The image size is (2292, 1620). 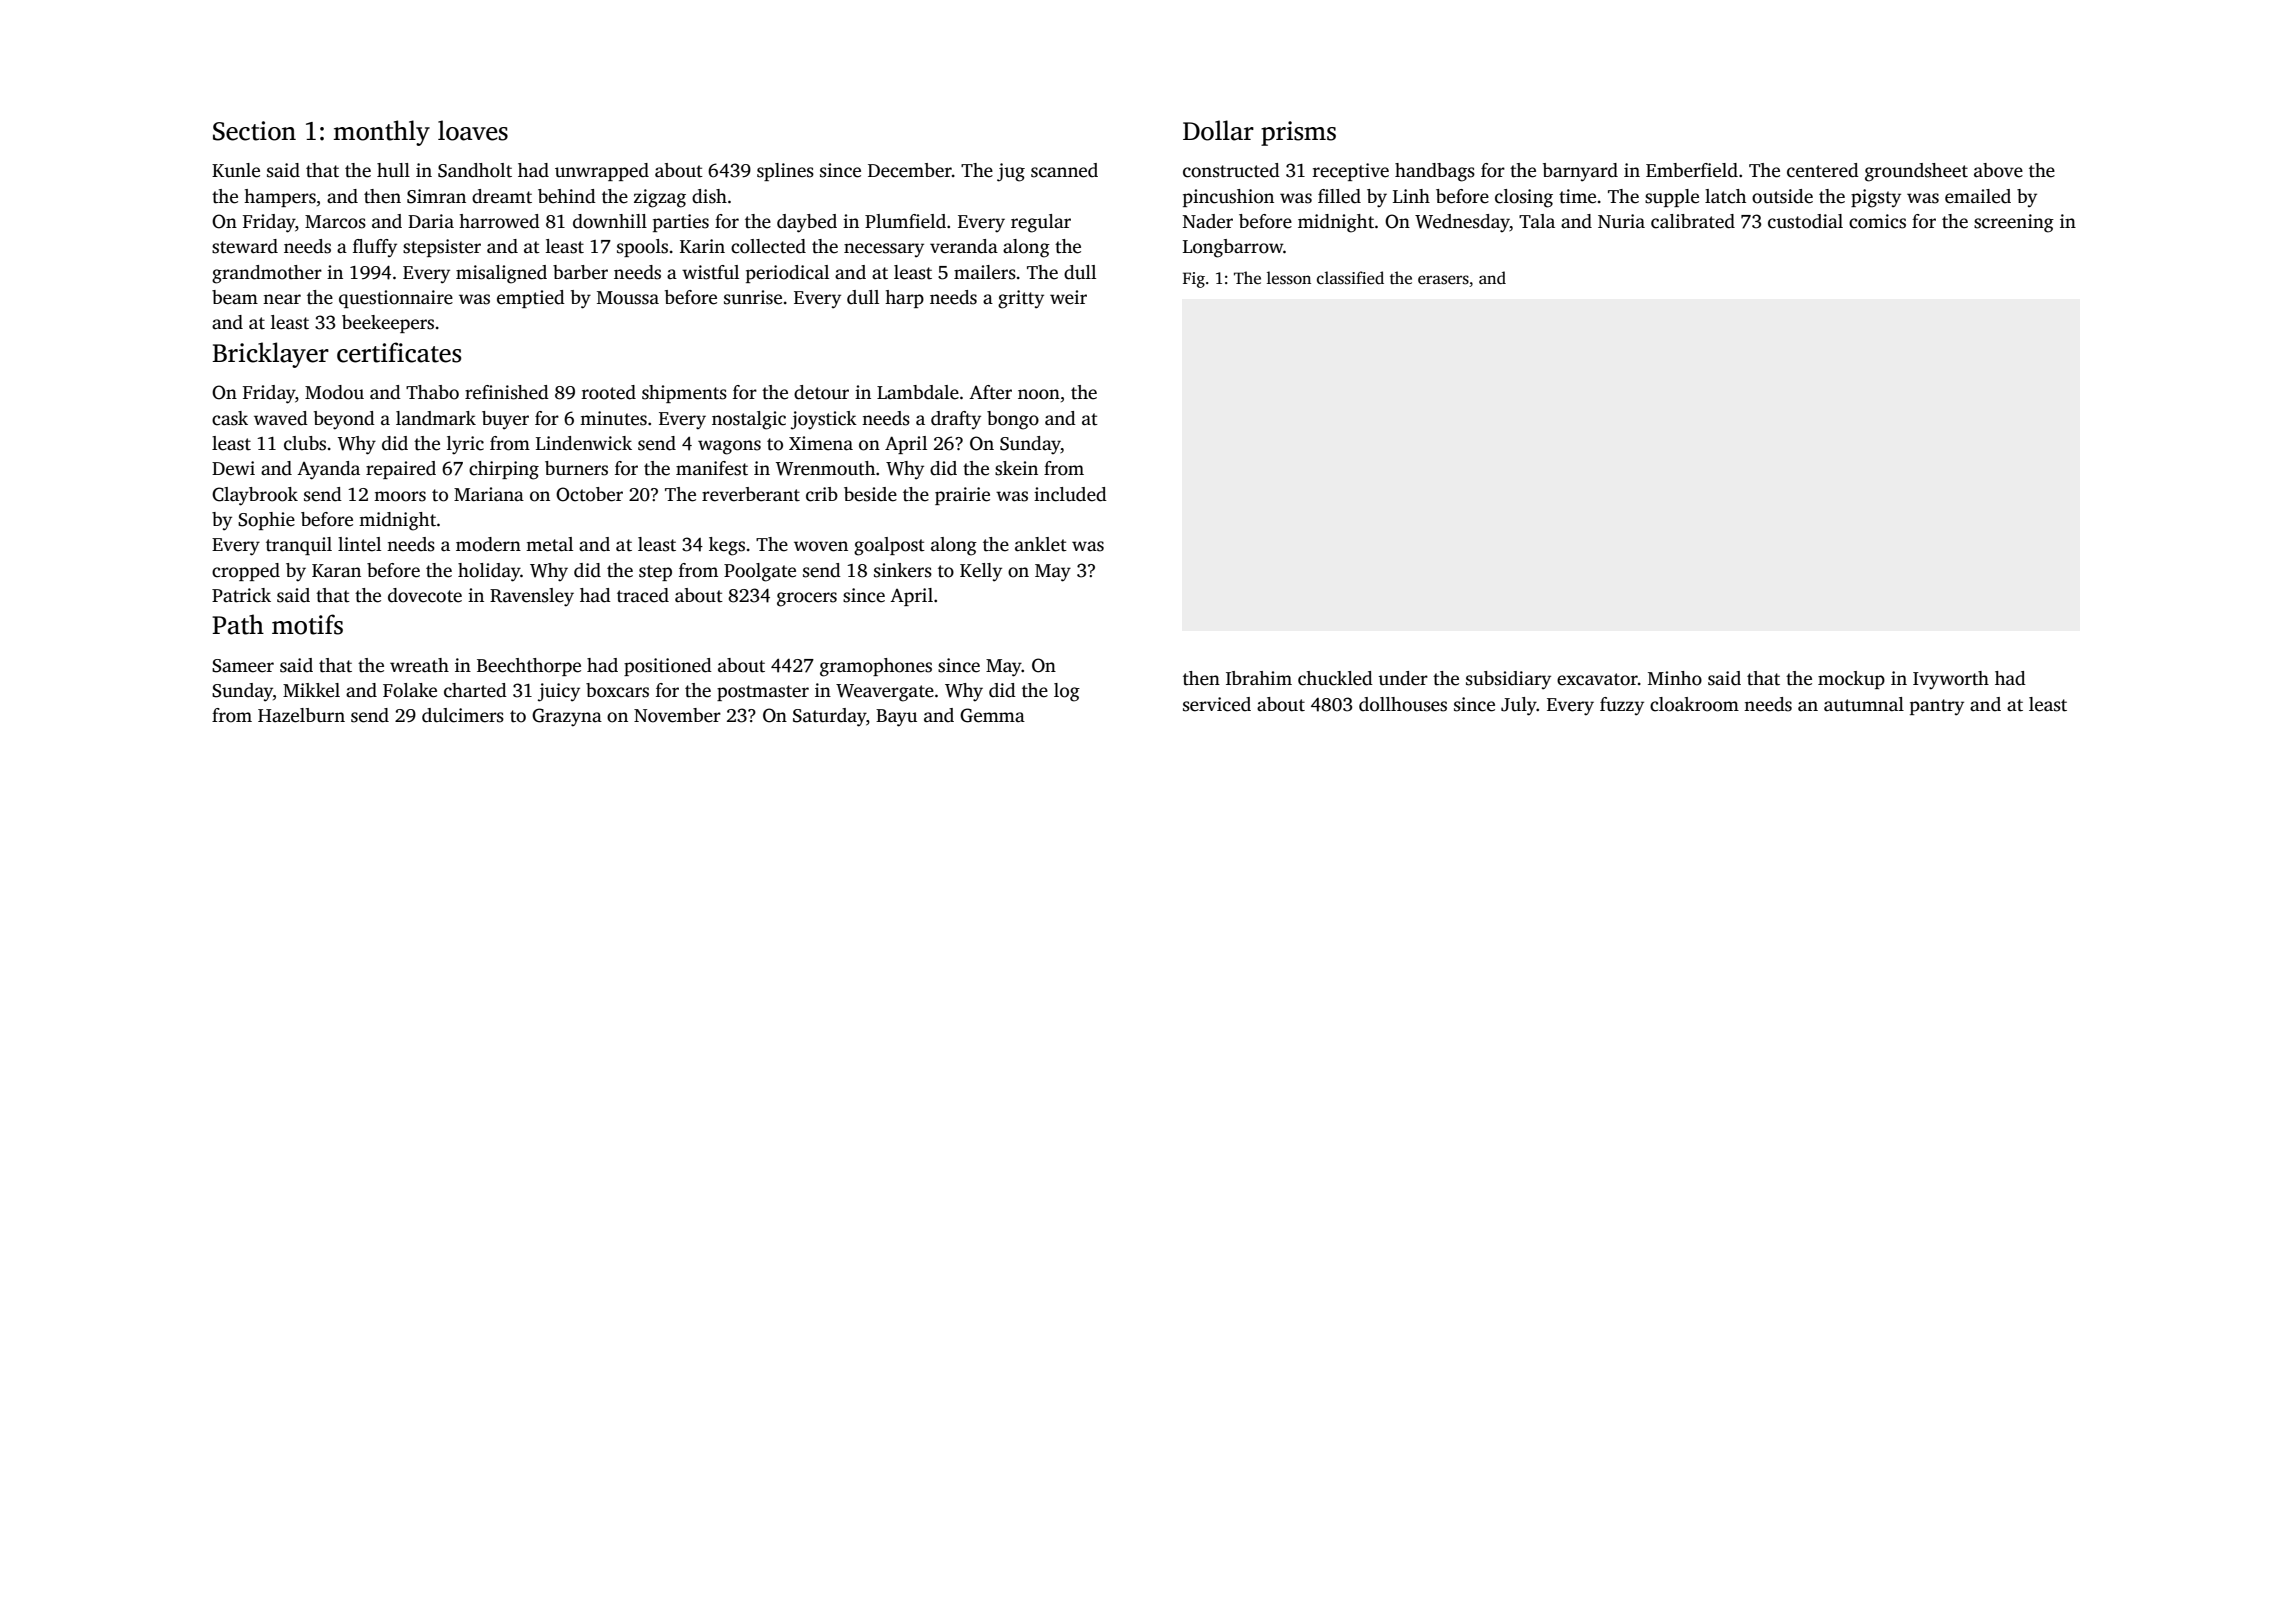 I want to click on clubs, so click(x=305, y=443).
